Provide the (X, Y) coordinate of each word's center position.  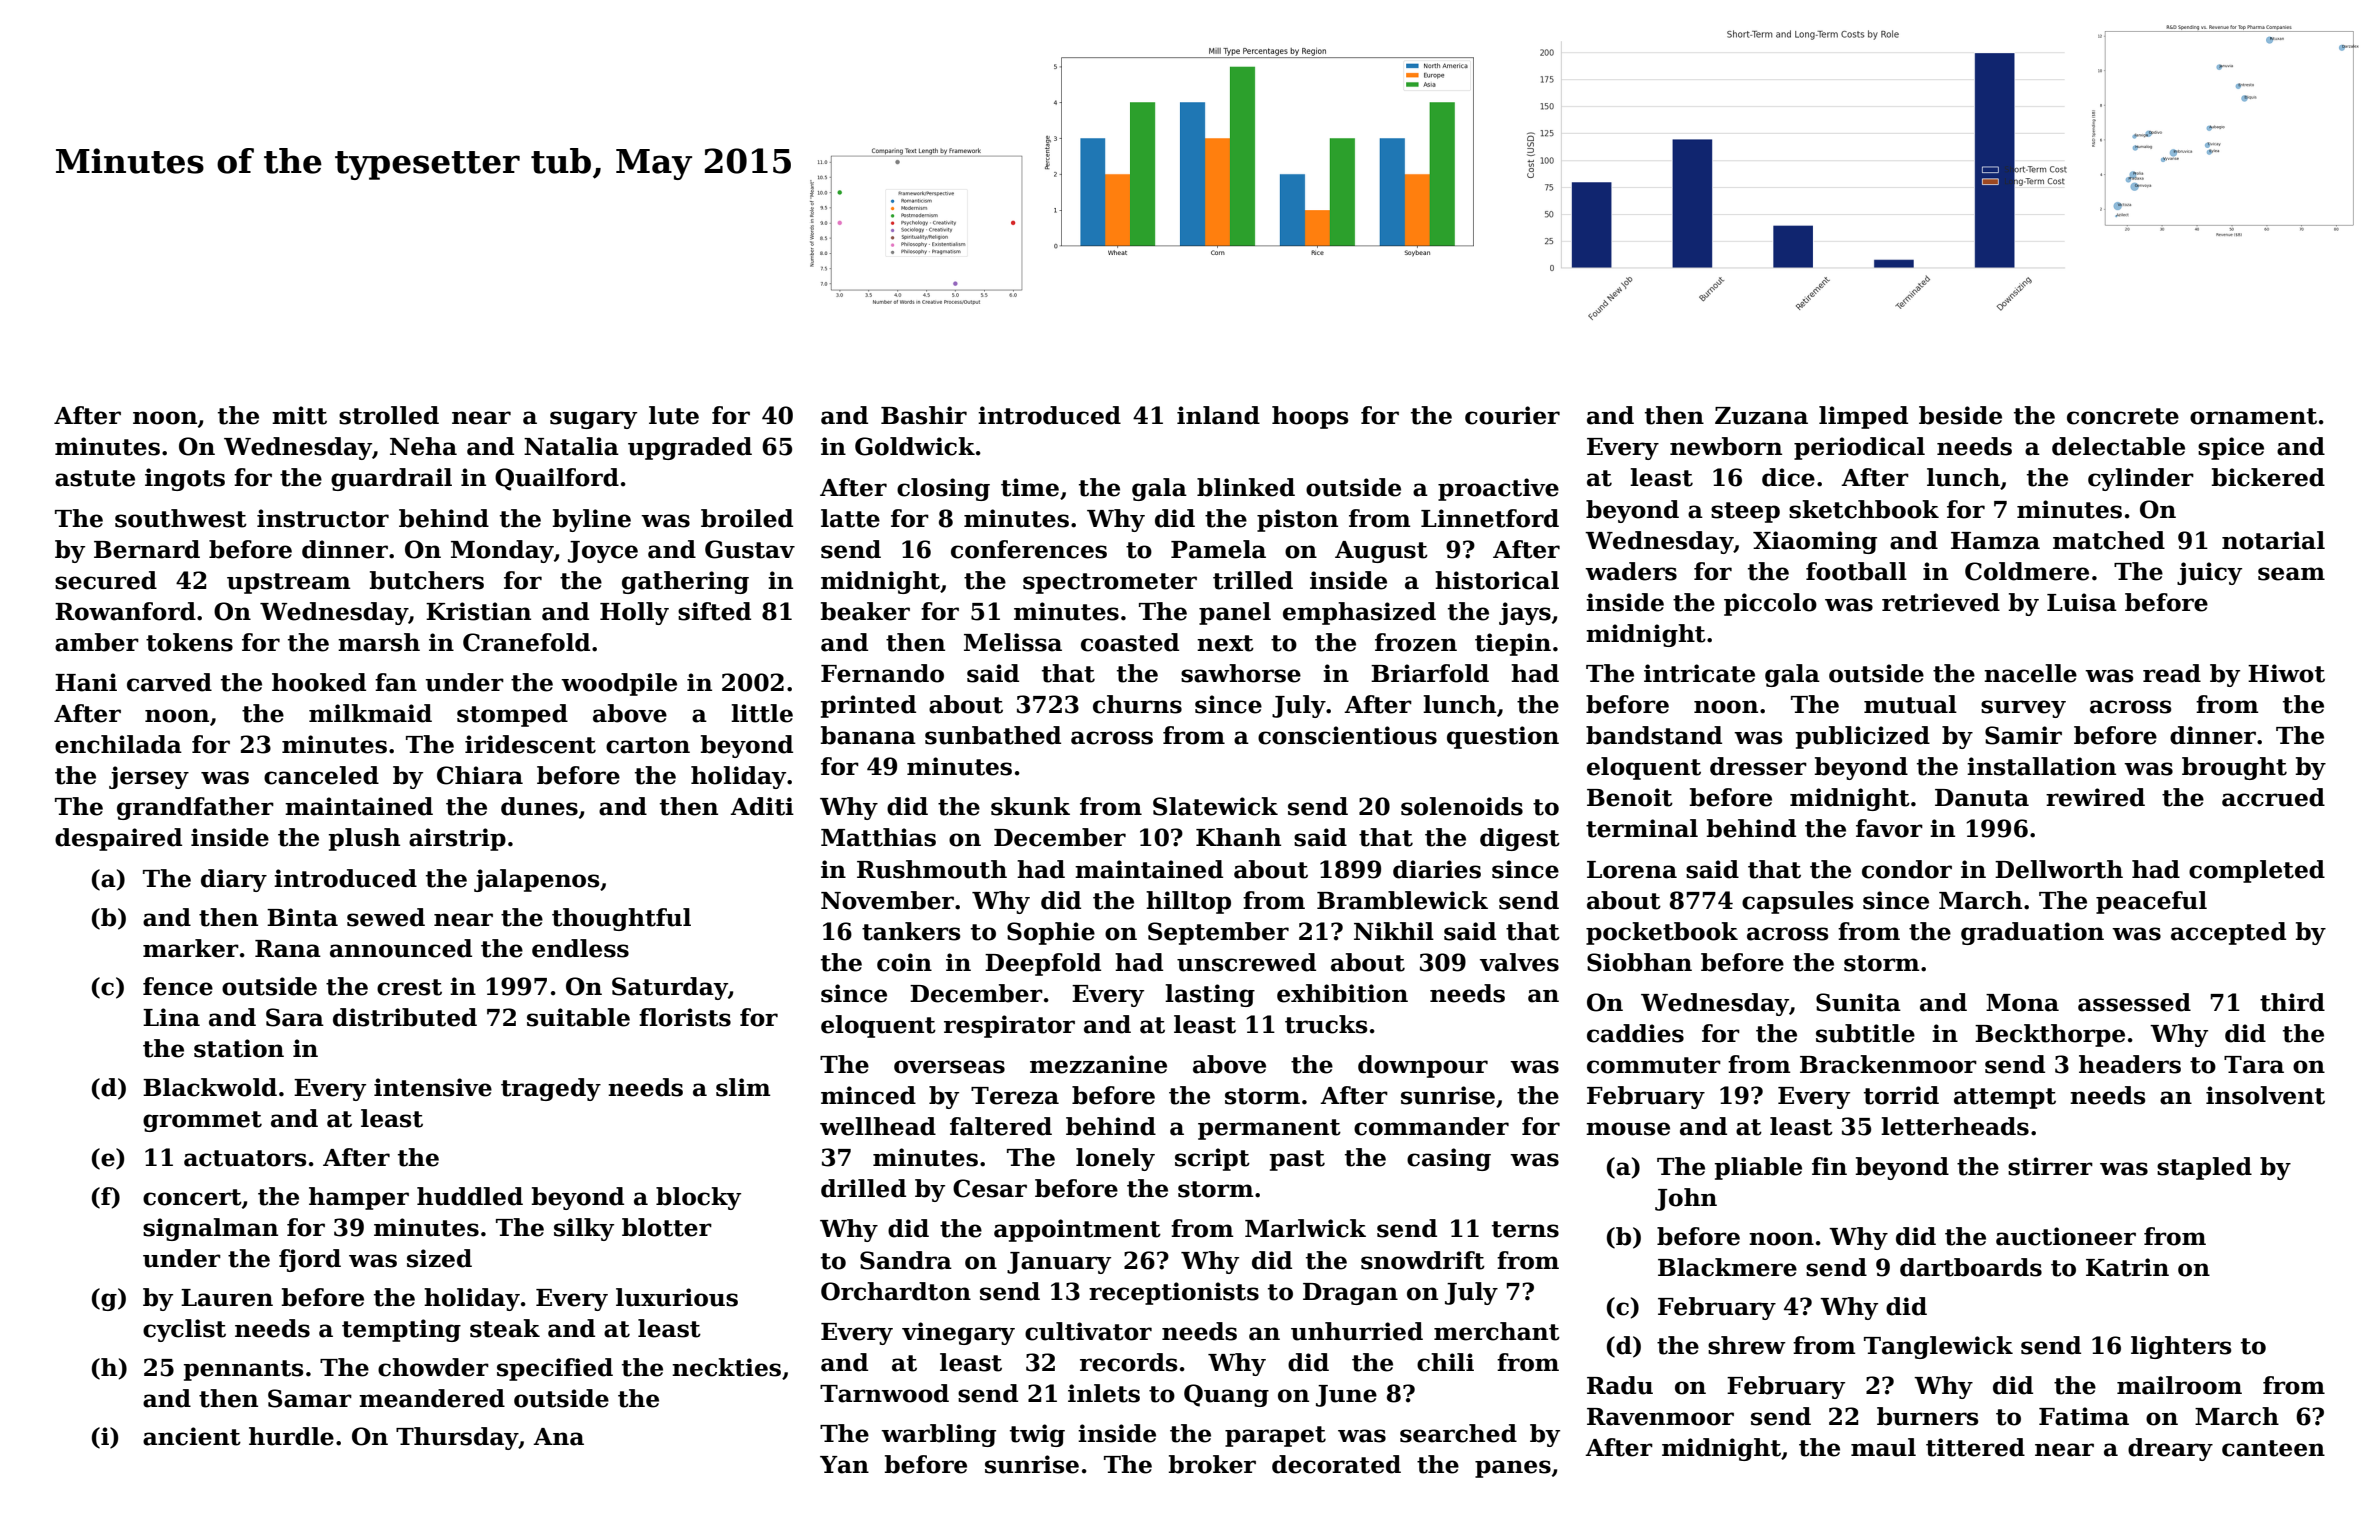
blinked (1246, 487)
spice (2231, 448)
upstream (289, 583)
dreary (2170, 1449)
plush (364, 839)
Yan (844, 1465)
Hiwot (2286, 673)
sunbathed (993, 735)
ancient (192, 1436)
